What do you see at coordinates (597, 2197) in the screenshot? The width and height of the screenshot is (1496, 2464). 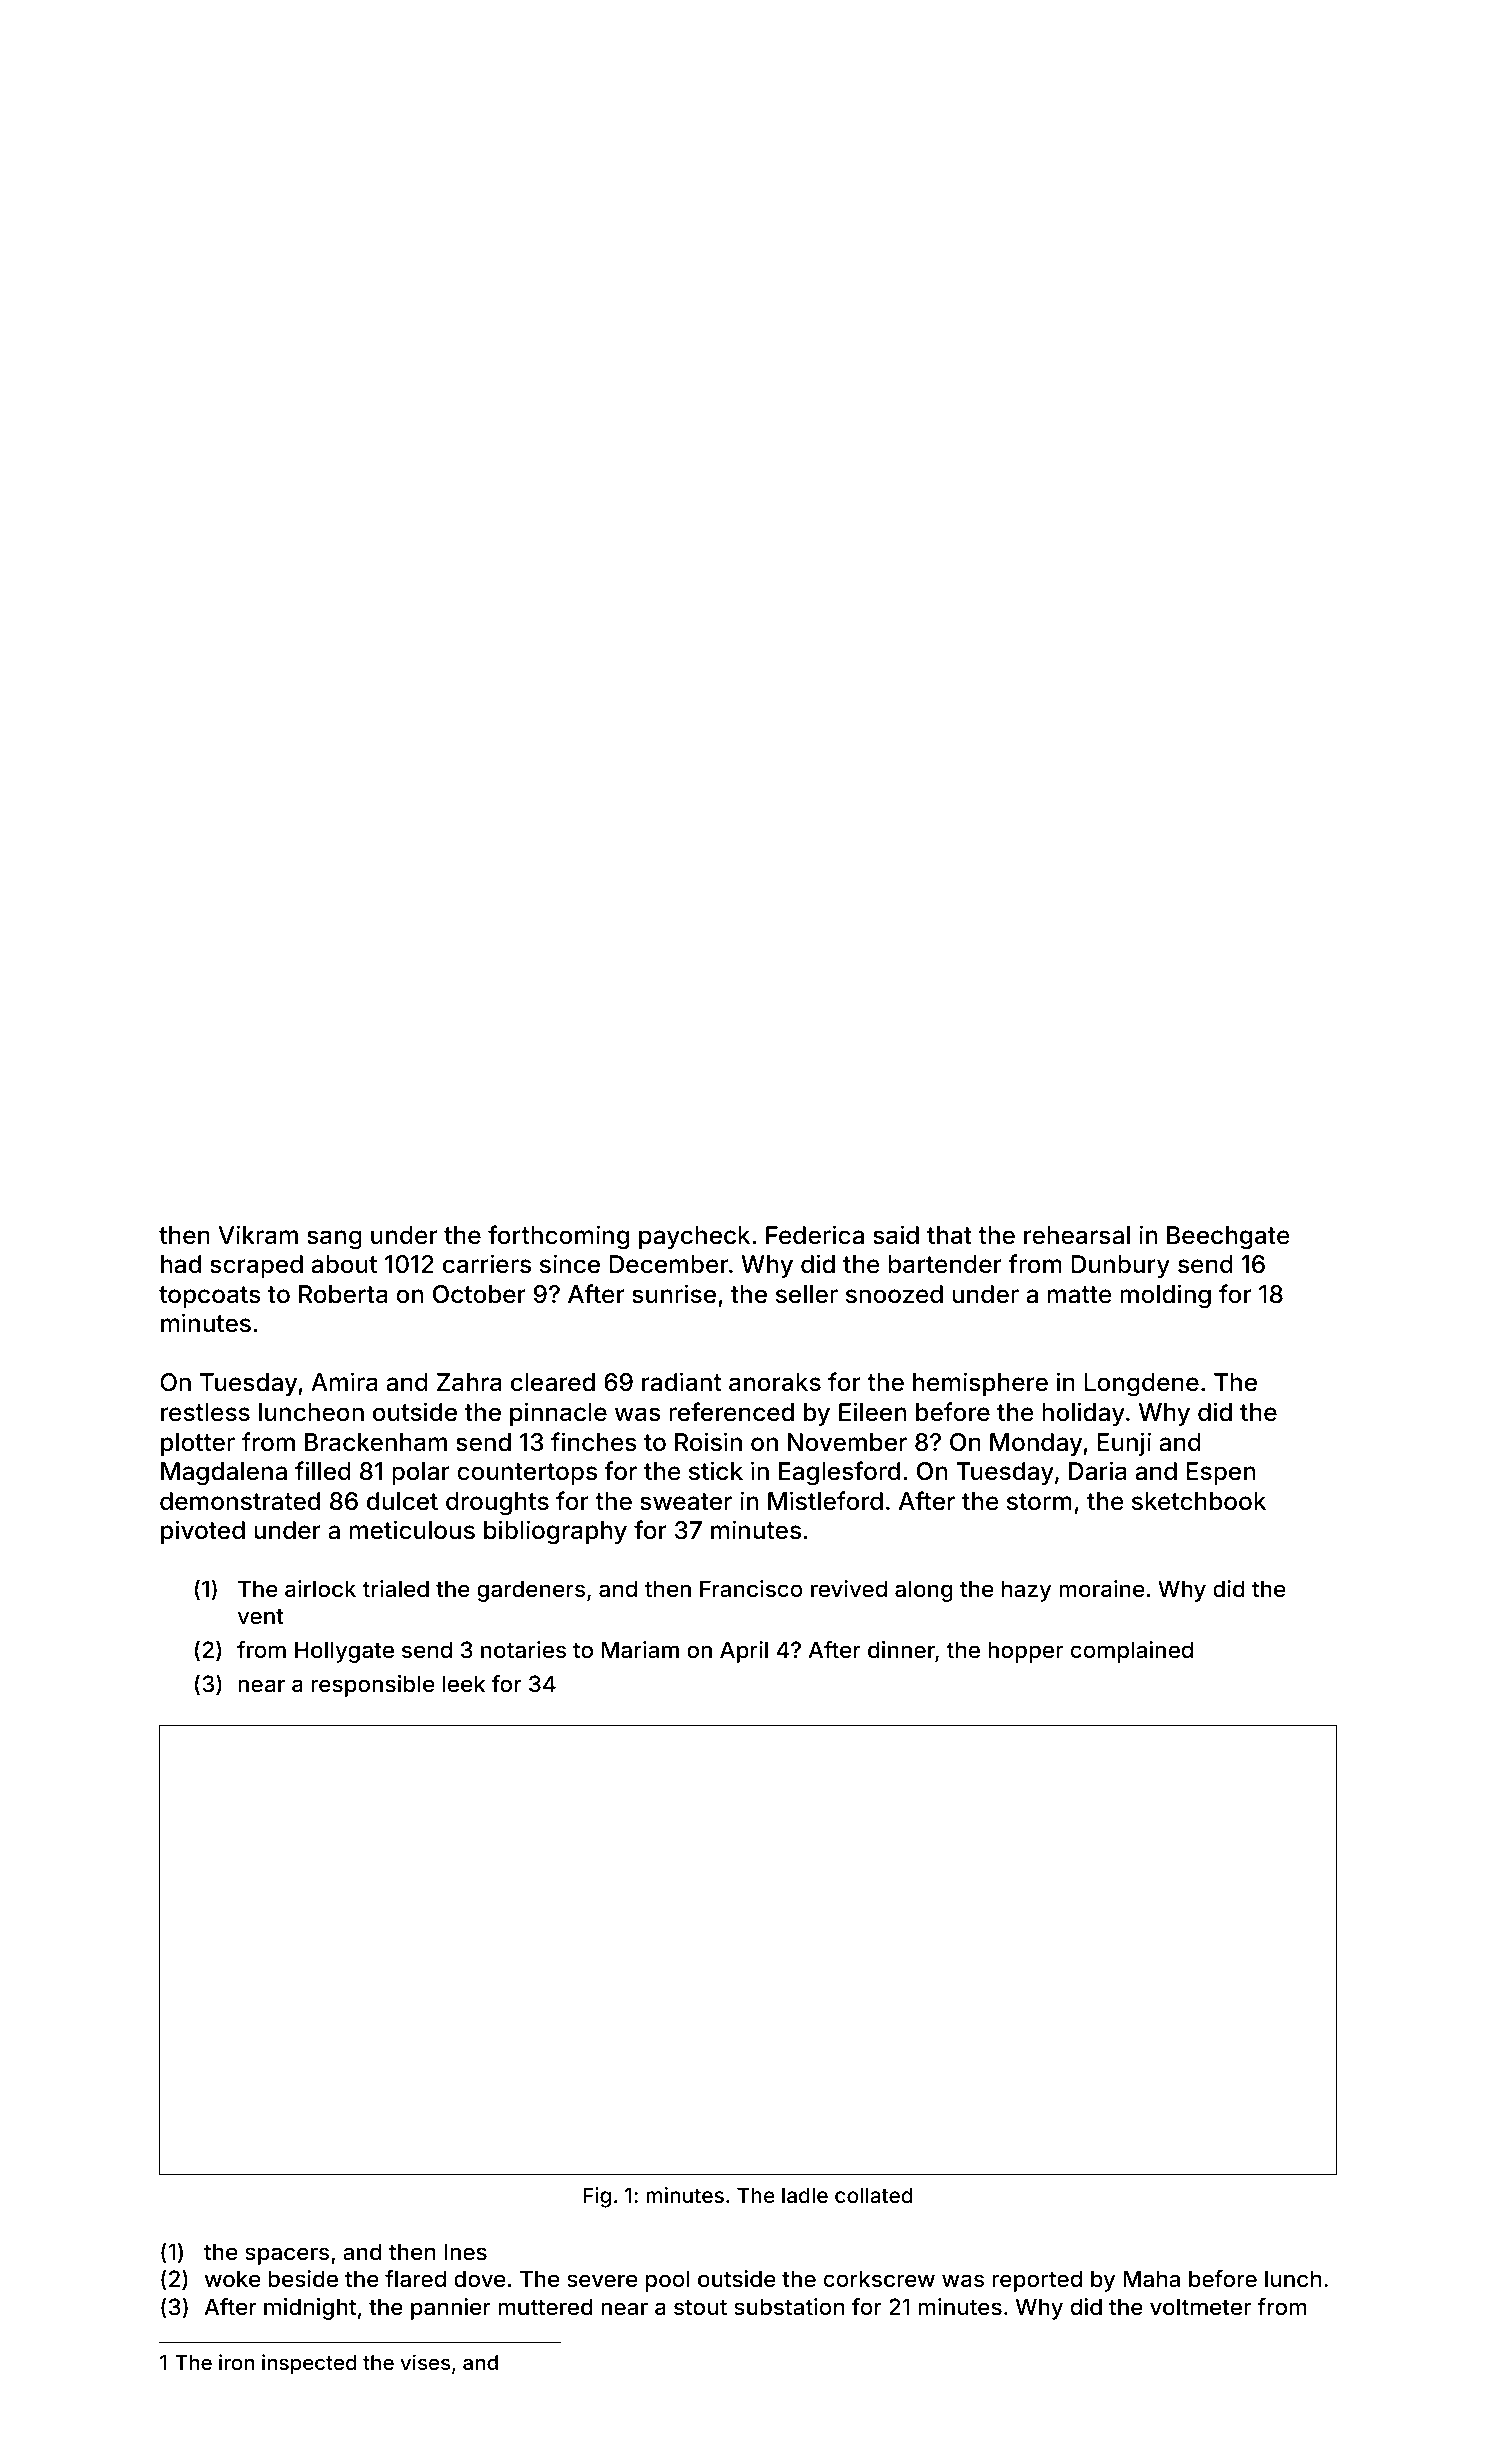 I see `Fig` at bounding box center [597, 2197].
